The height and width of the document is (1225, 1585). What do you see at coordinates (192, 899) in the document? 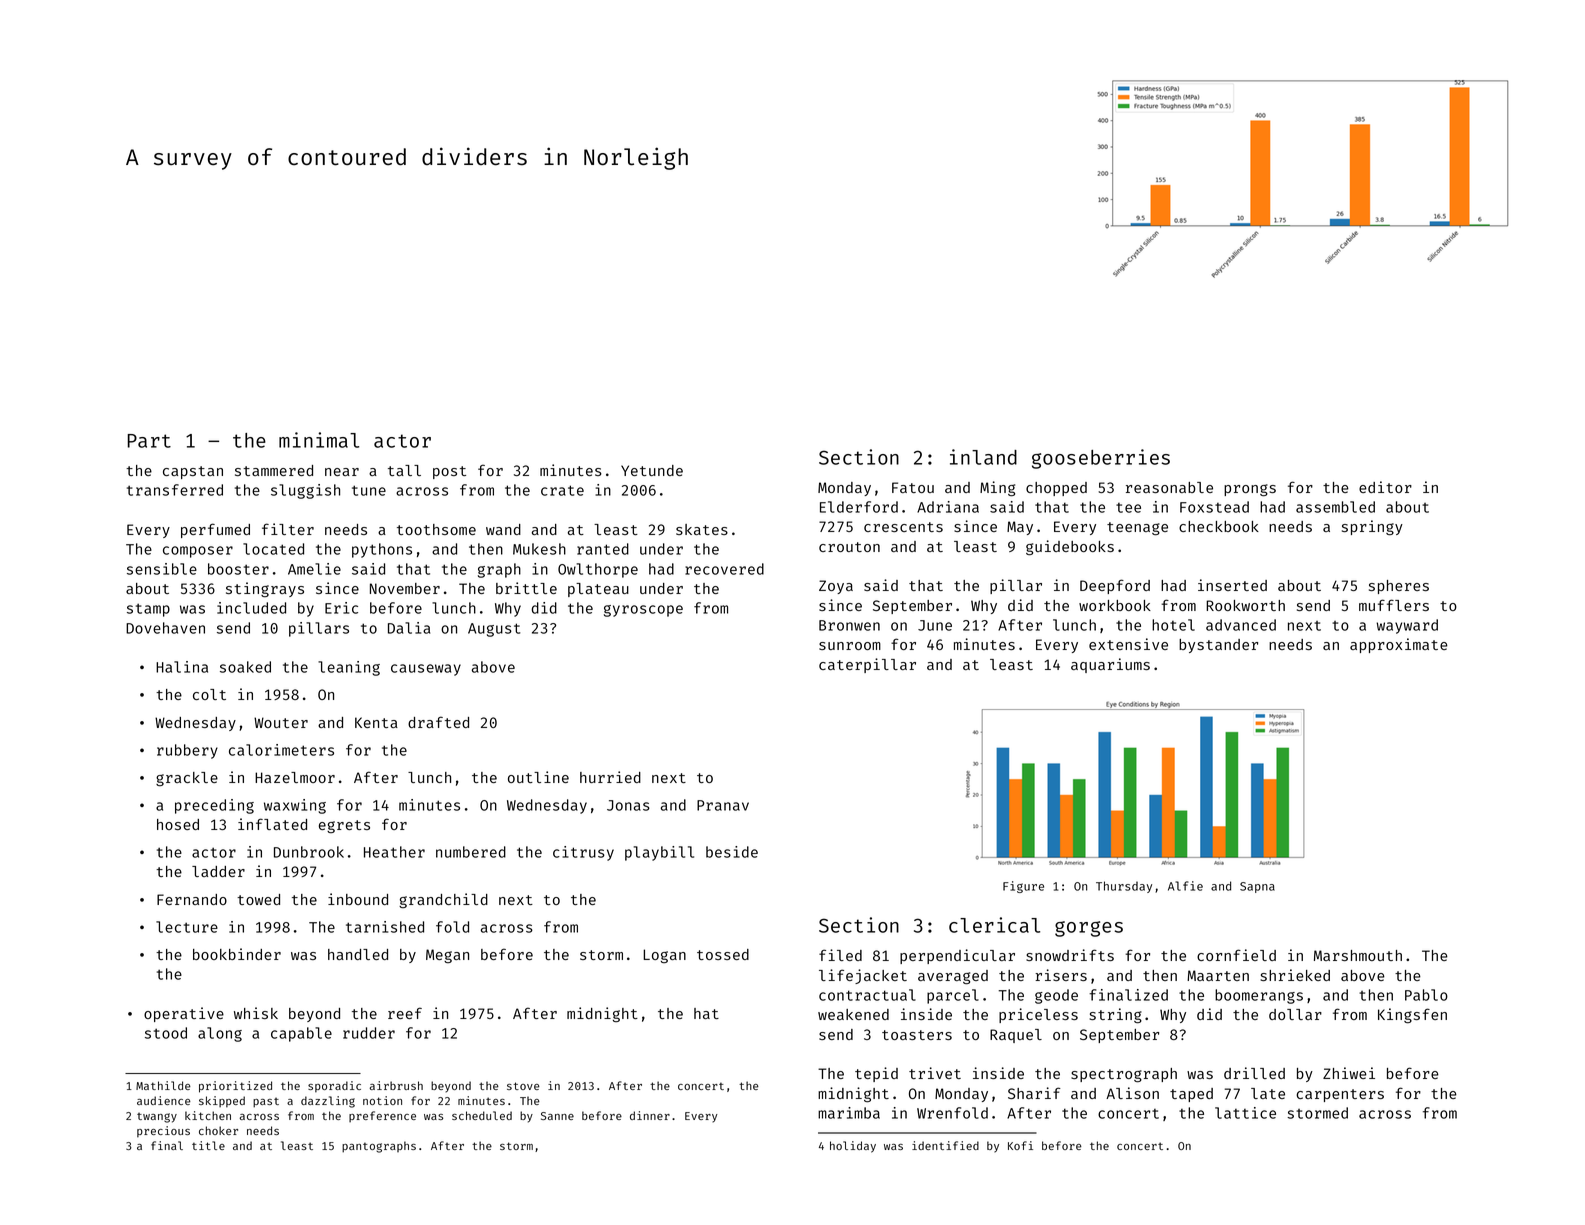
I see `Fernando` at bounding box center [192, 899].
